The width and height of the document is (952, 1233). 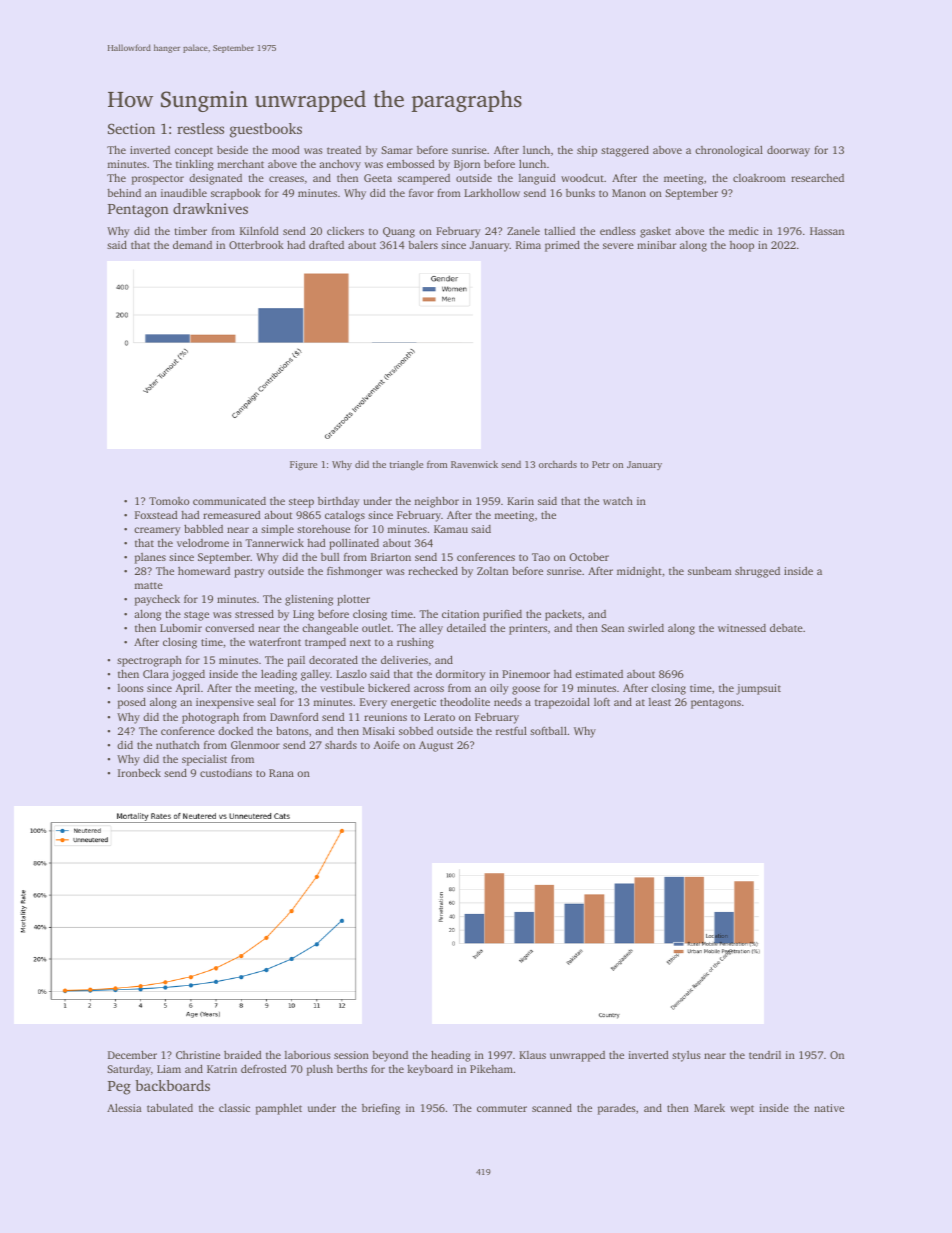 I want to click on shrugged, so click(x=757, y=572).
